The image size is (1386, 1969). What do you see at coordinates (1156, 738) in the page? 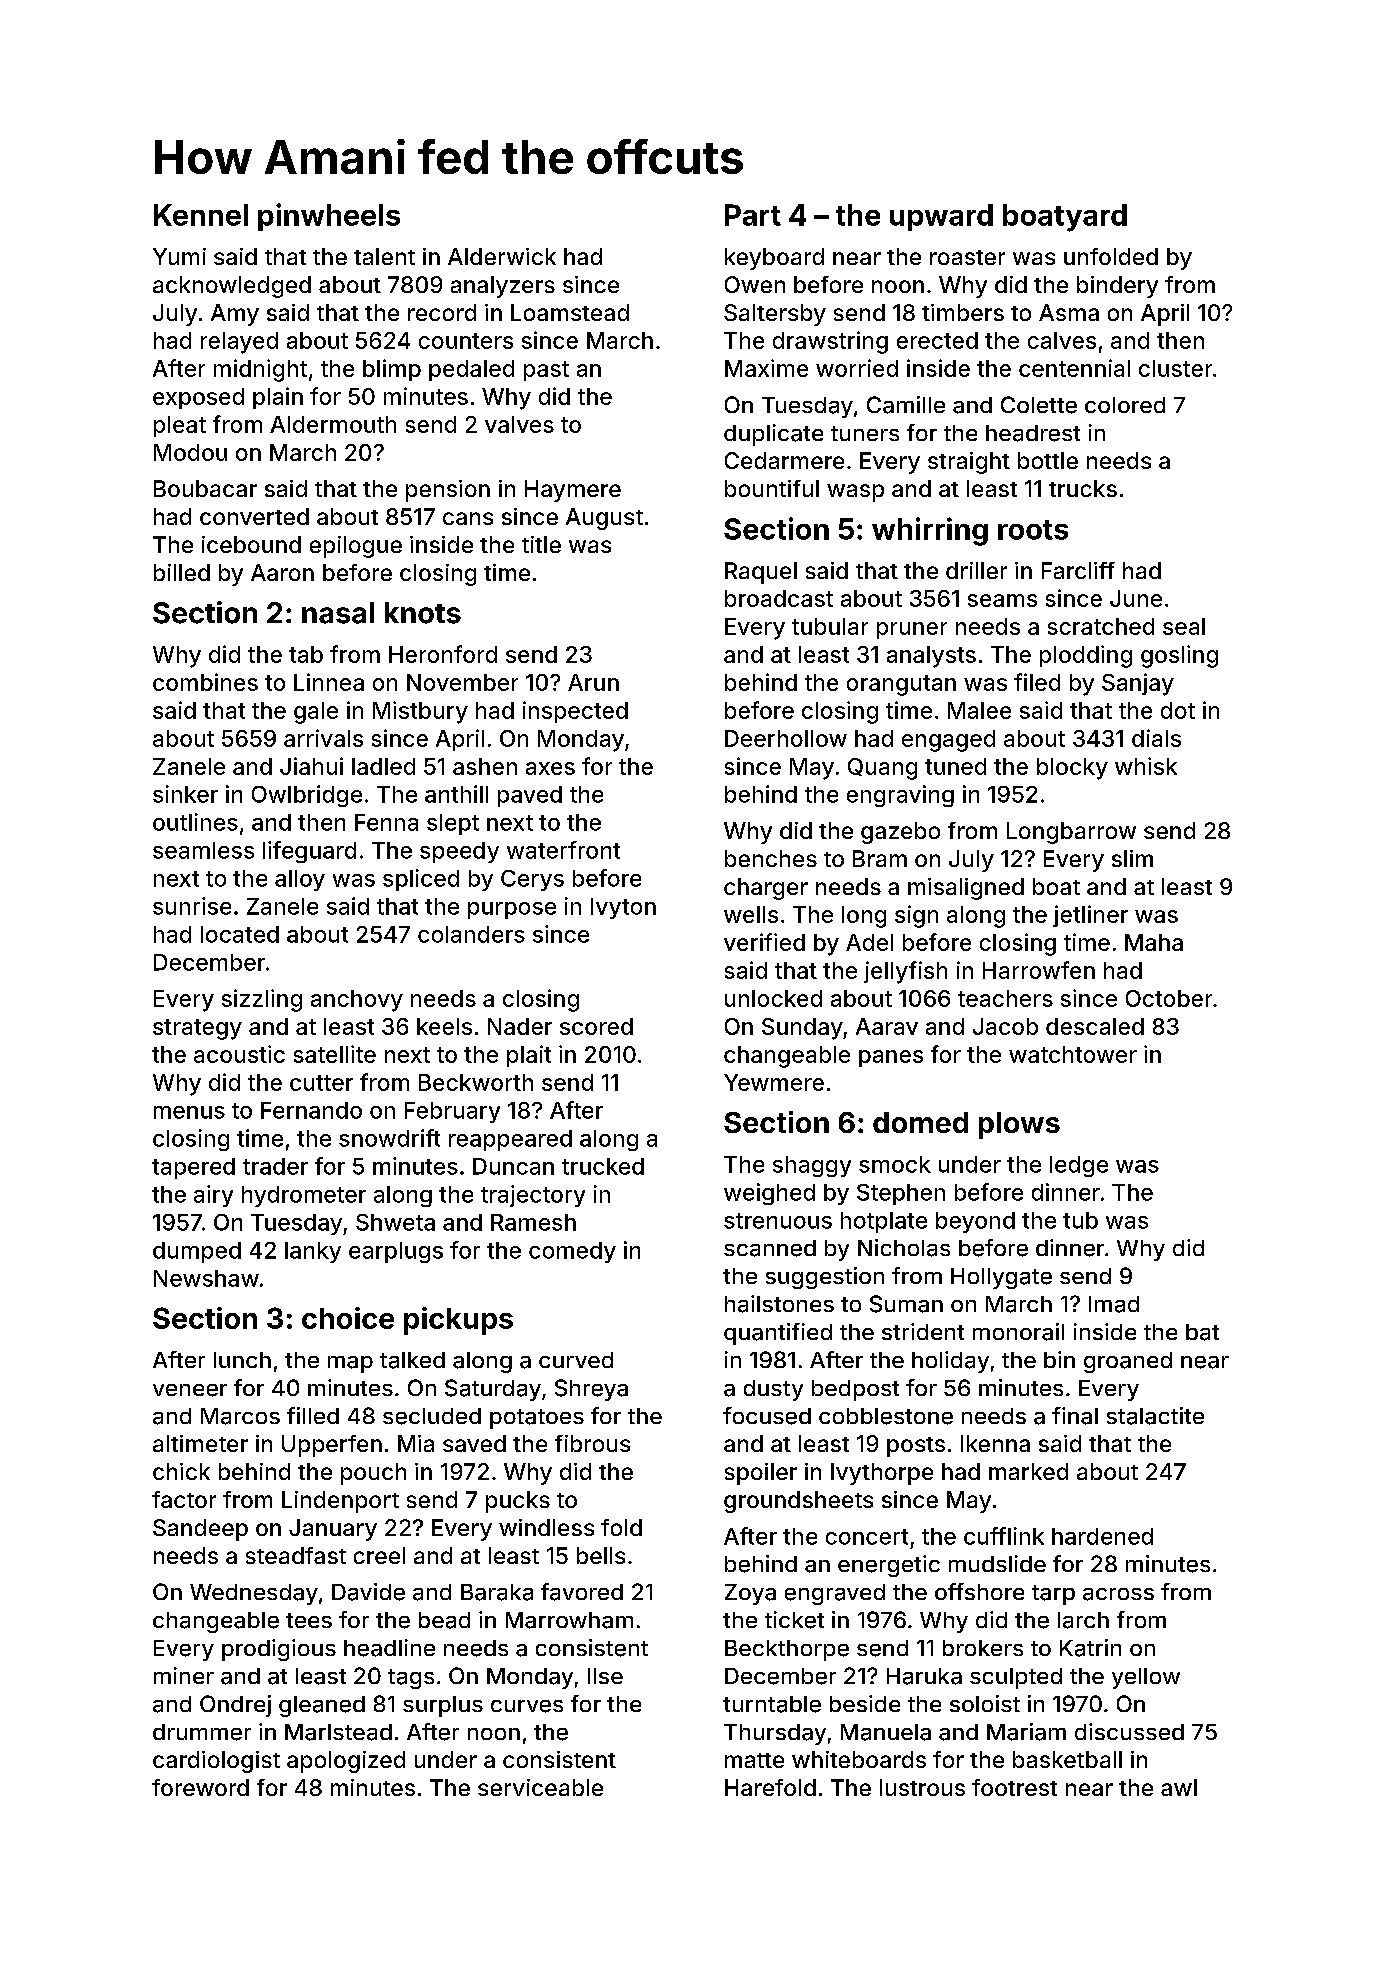
I see `dials` at bounding box center [1156, 738].
